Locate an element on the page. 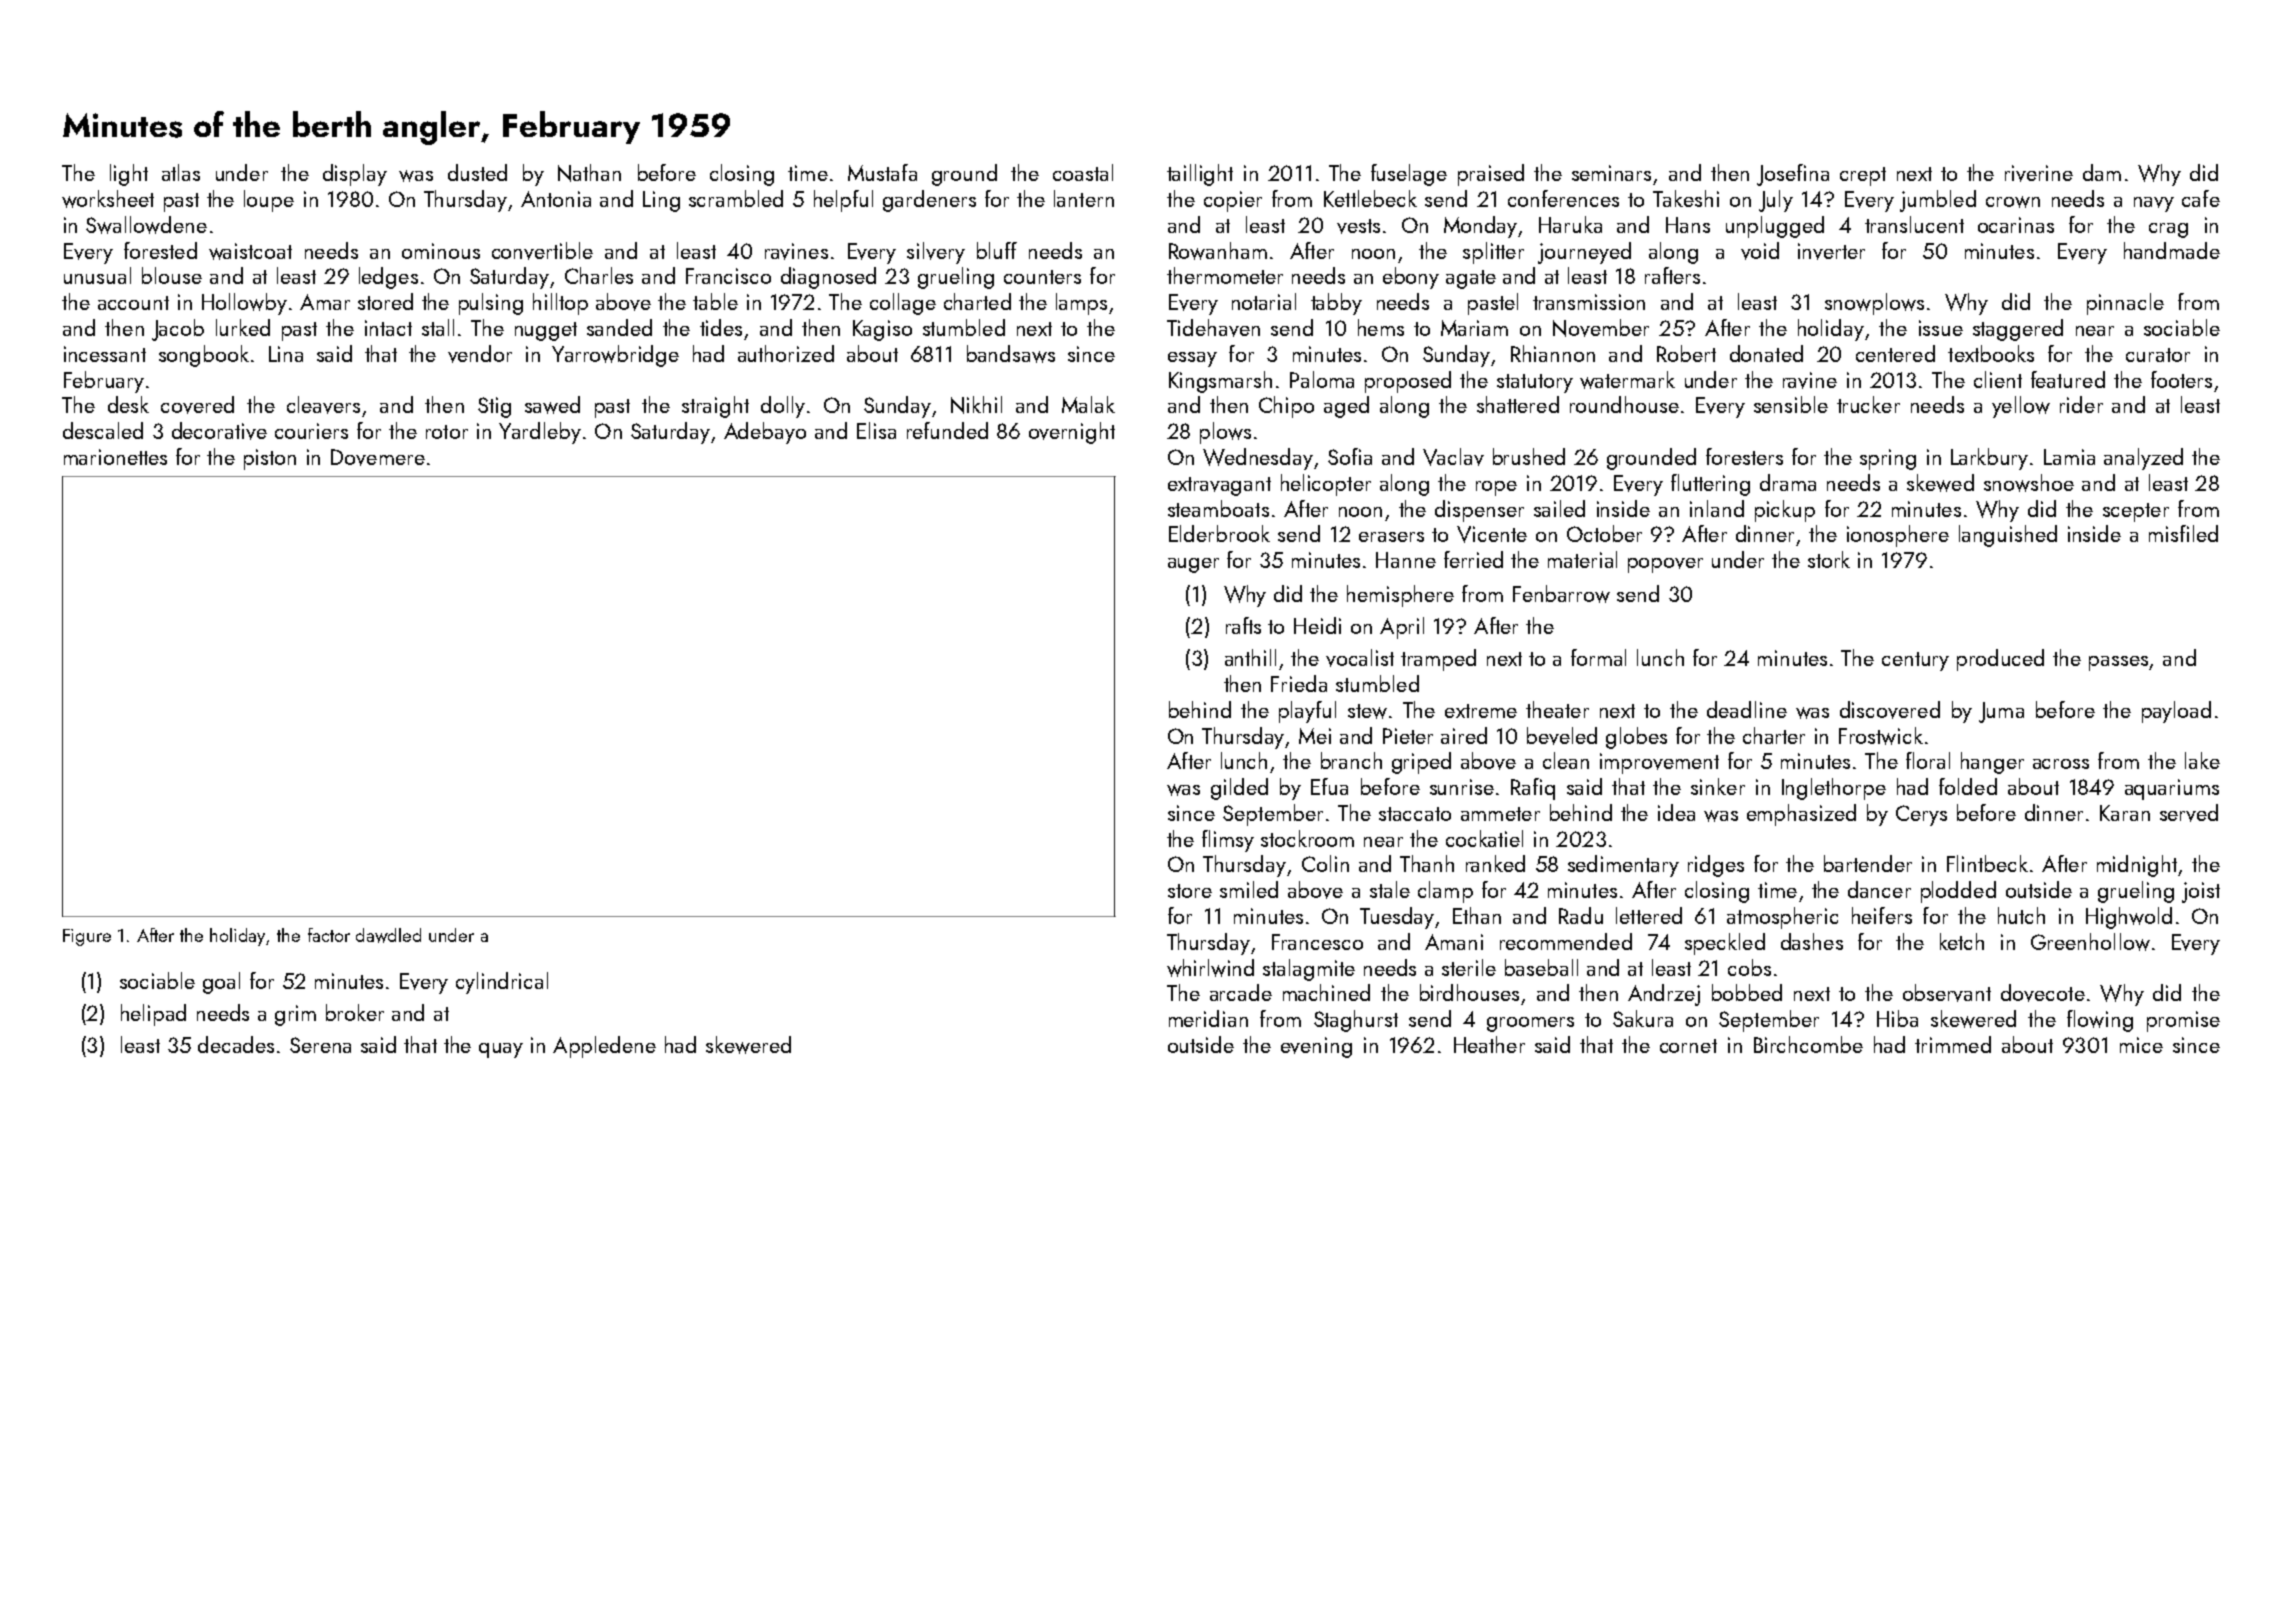 This image has width=2282, height=1614. Dovemere is located at coordinates (378, 457).
